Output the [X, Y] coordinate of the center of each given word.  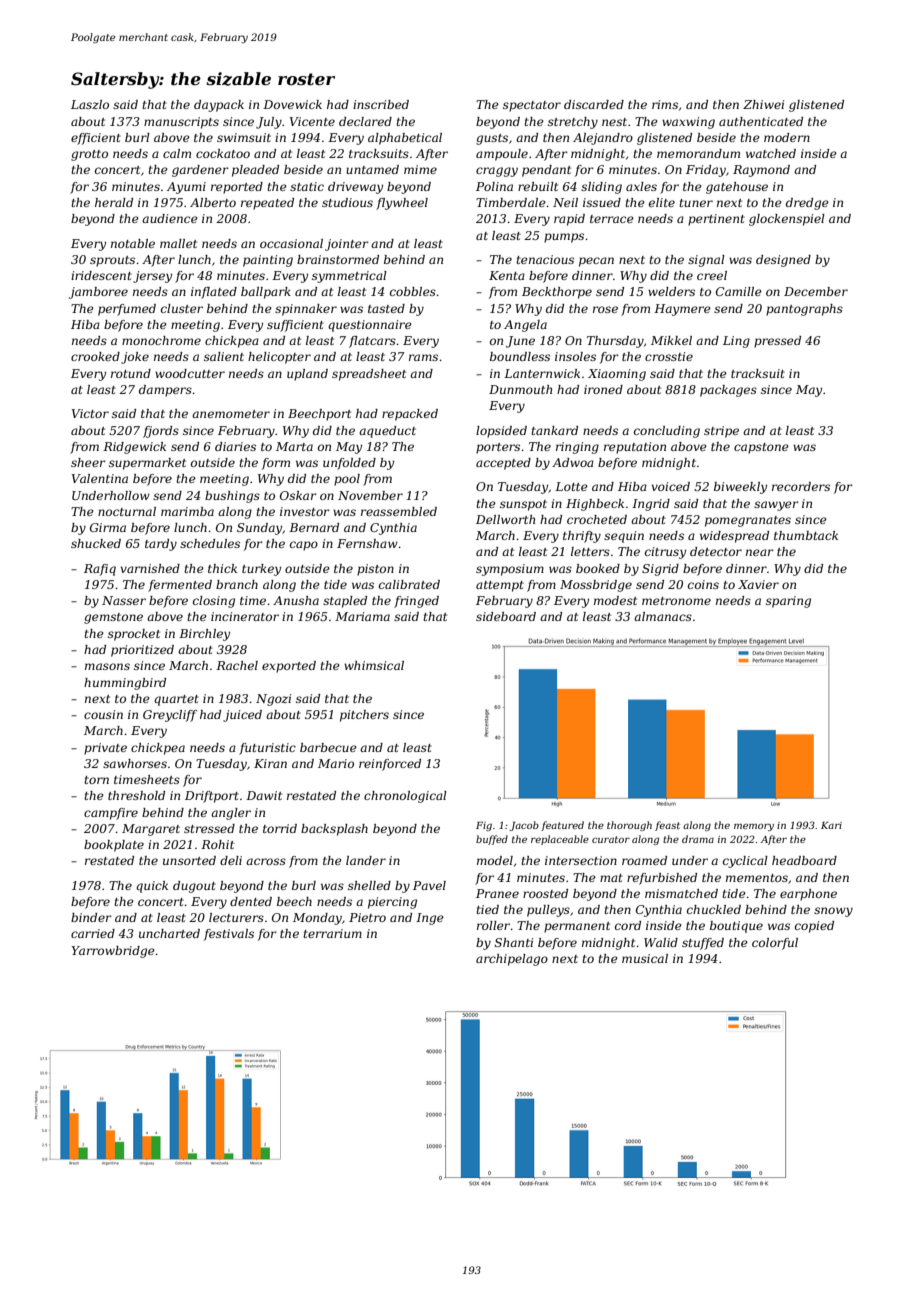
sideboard [506, 616]
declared [365, 121]
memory [754, 827]
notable [133, 243]
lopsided [501, 432]
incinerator [245, 616]
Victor [90, 413]
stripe [721, 432]
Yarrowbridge [113, 952]
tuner [696, 203]
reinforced [390, 765]
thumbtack [806, 535]
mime [420, 169]
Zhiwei [763, 104]
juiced [242, 716]
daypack [219, 106]
